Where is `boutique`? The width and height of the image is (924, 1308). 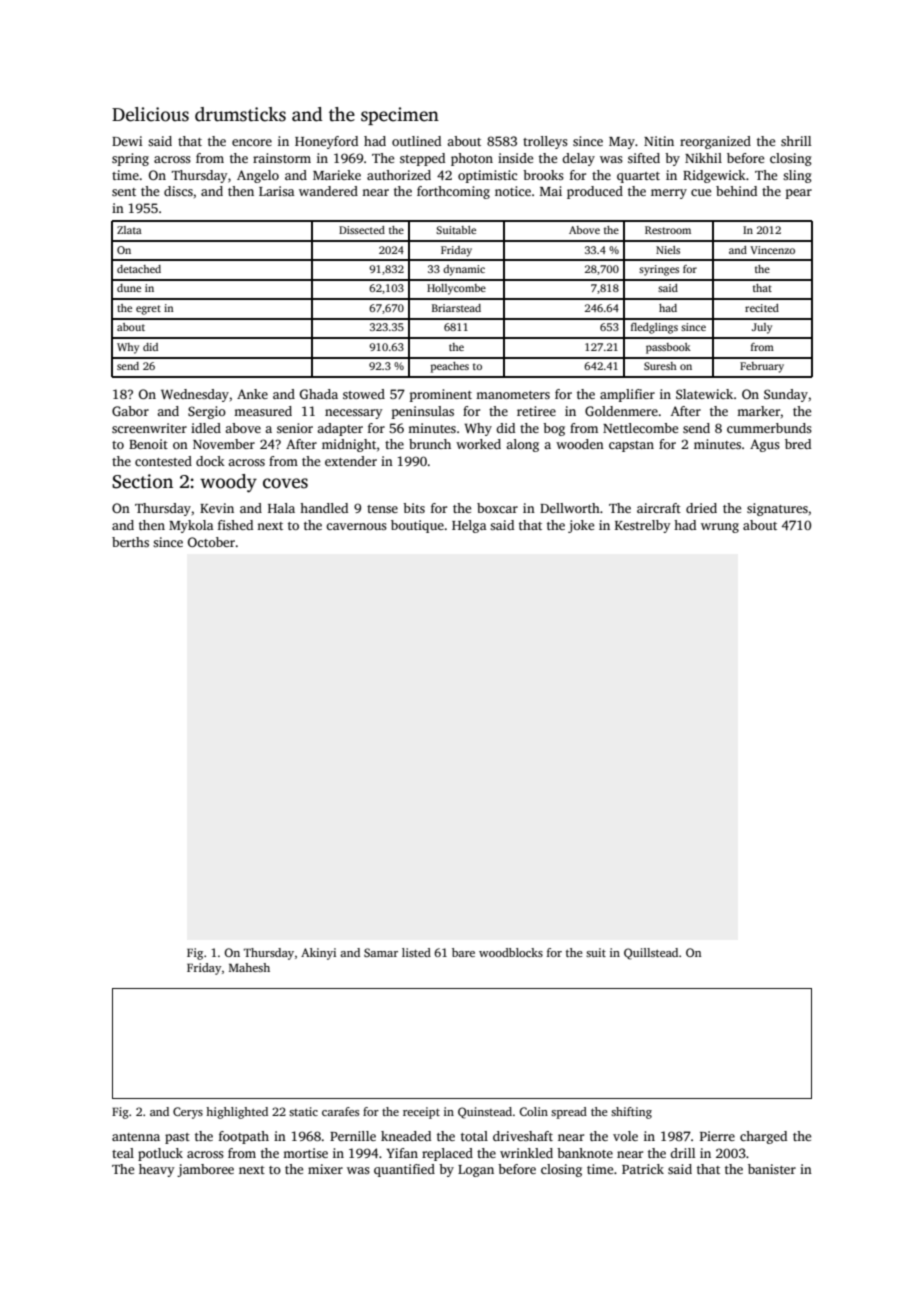
boutique is located at coordinates (417, 526).
